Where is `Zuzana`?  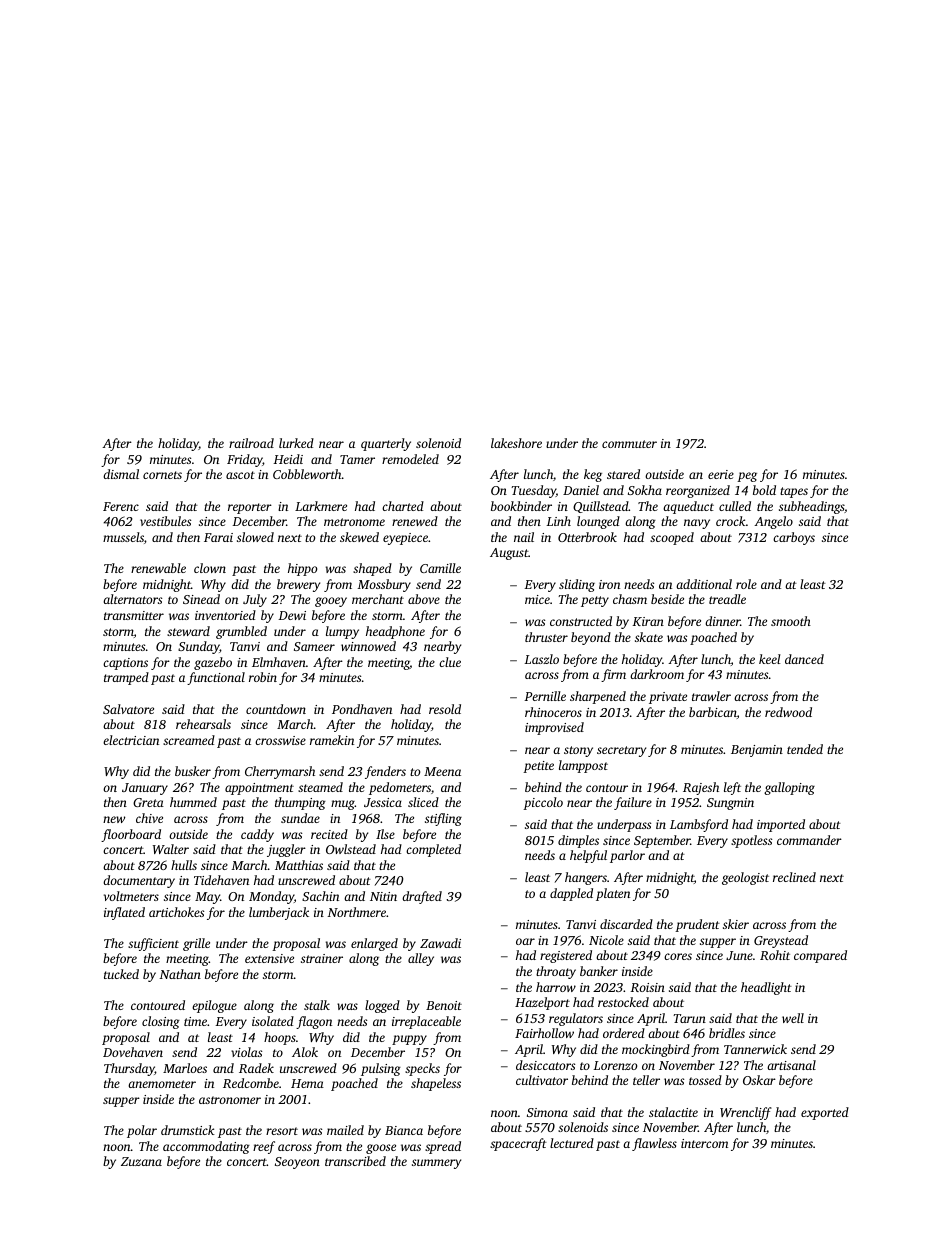 Zuzana is located at coordinates (141, 1161).
